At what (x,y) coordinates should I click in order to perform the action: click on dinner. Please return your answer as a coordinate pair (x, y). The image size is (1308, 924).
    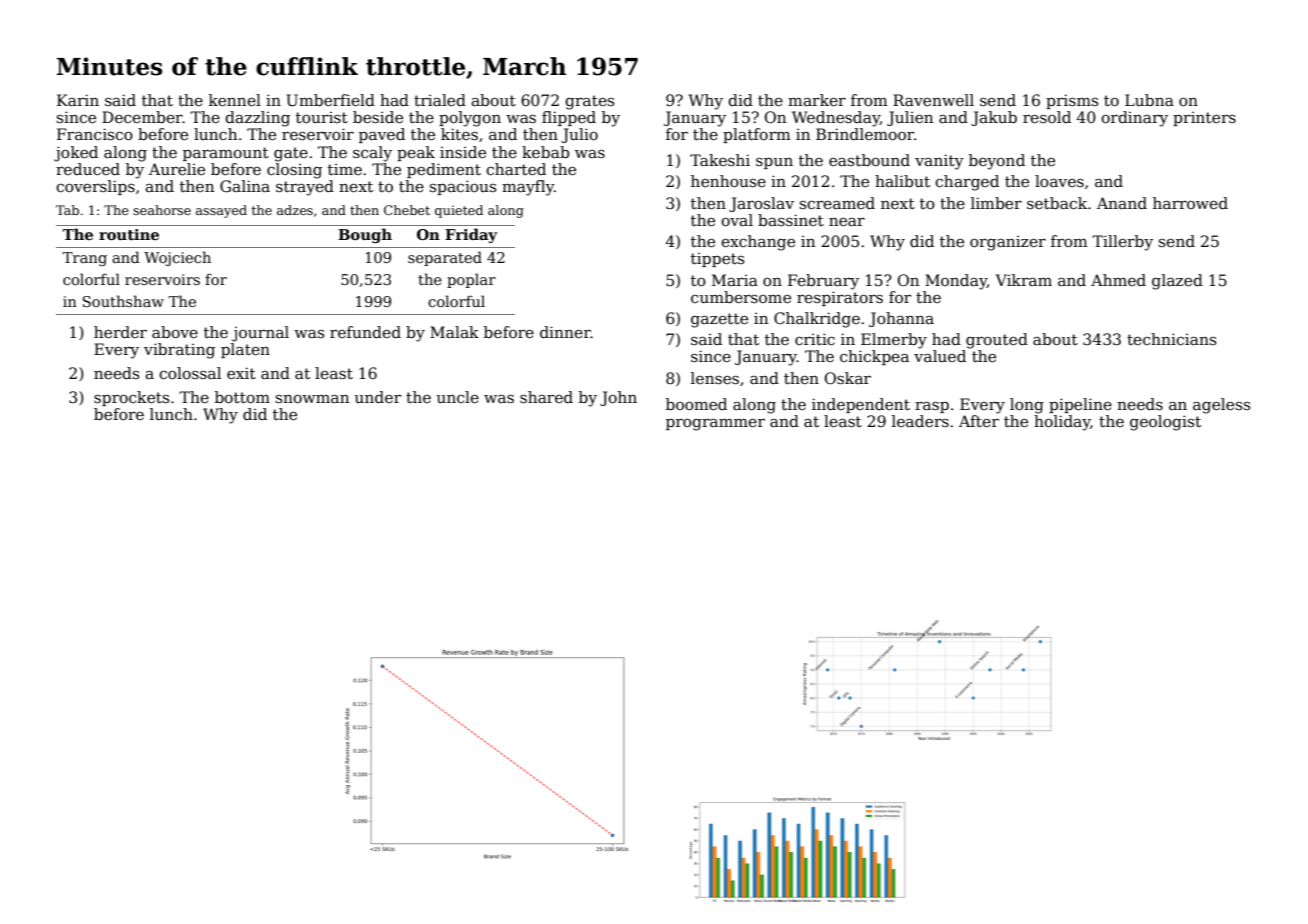
    Looking at the image, I should click on (565, 332).
